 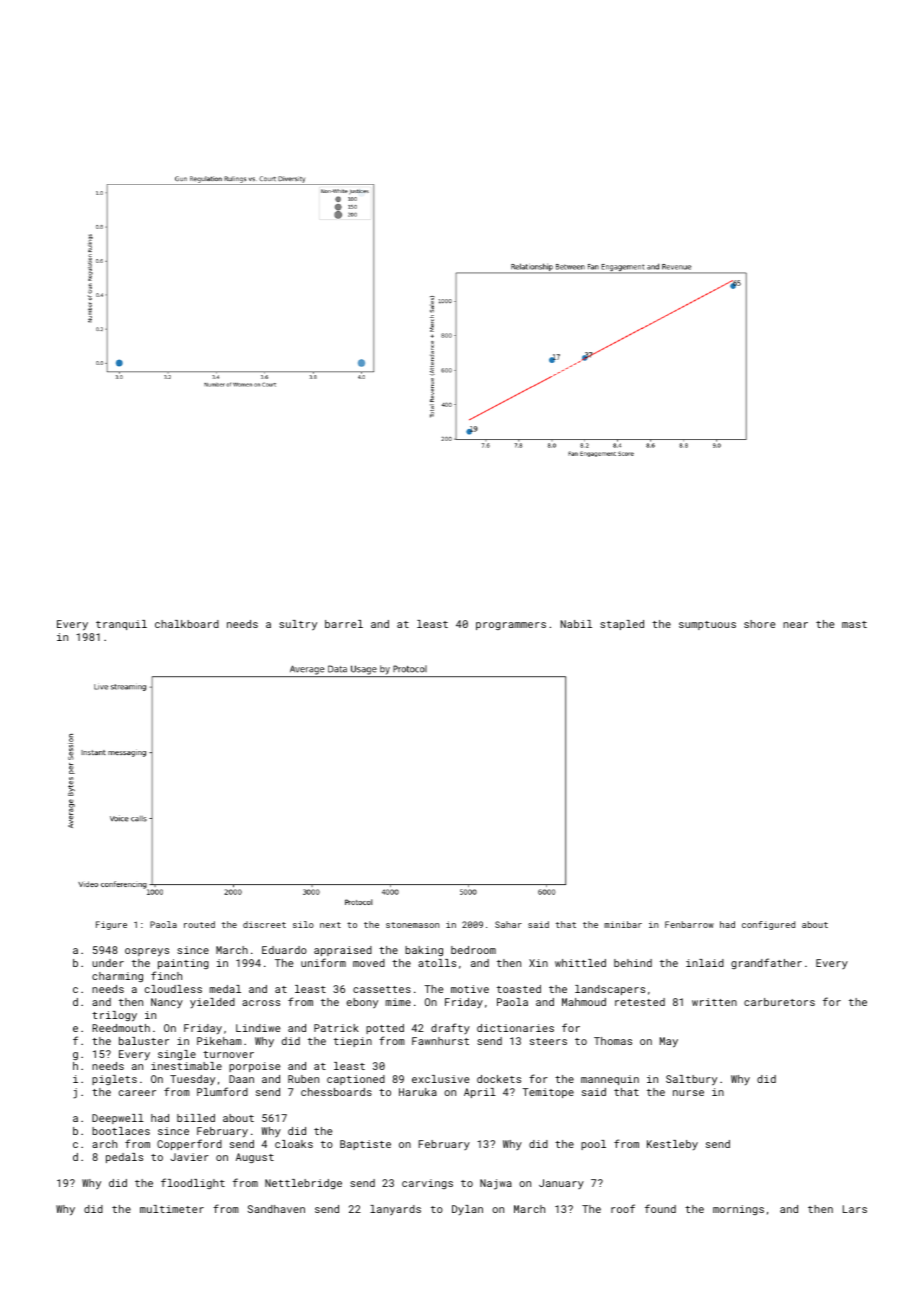 I want to click on pedals, so click(x=124, y=1158).
